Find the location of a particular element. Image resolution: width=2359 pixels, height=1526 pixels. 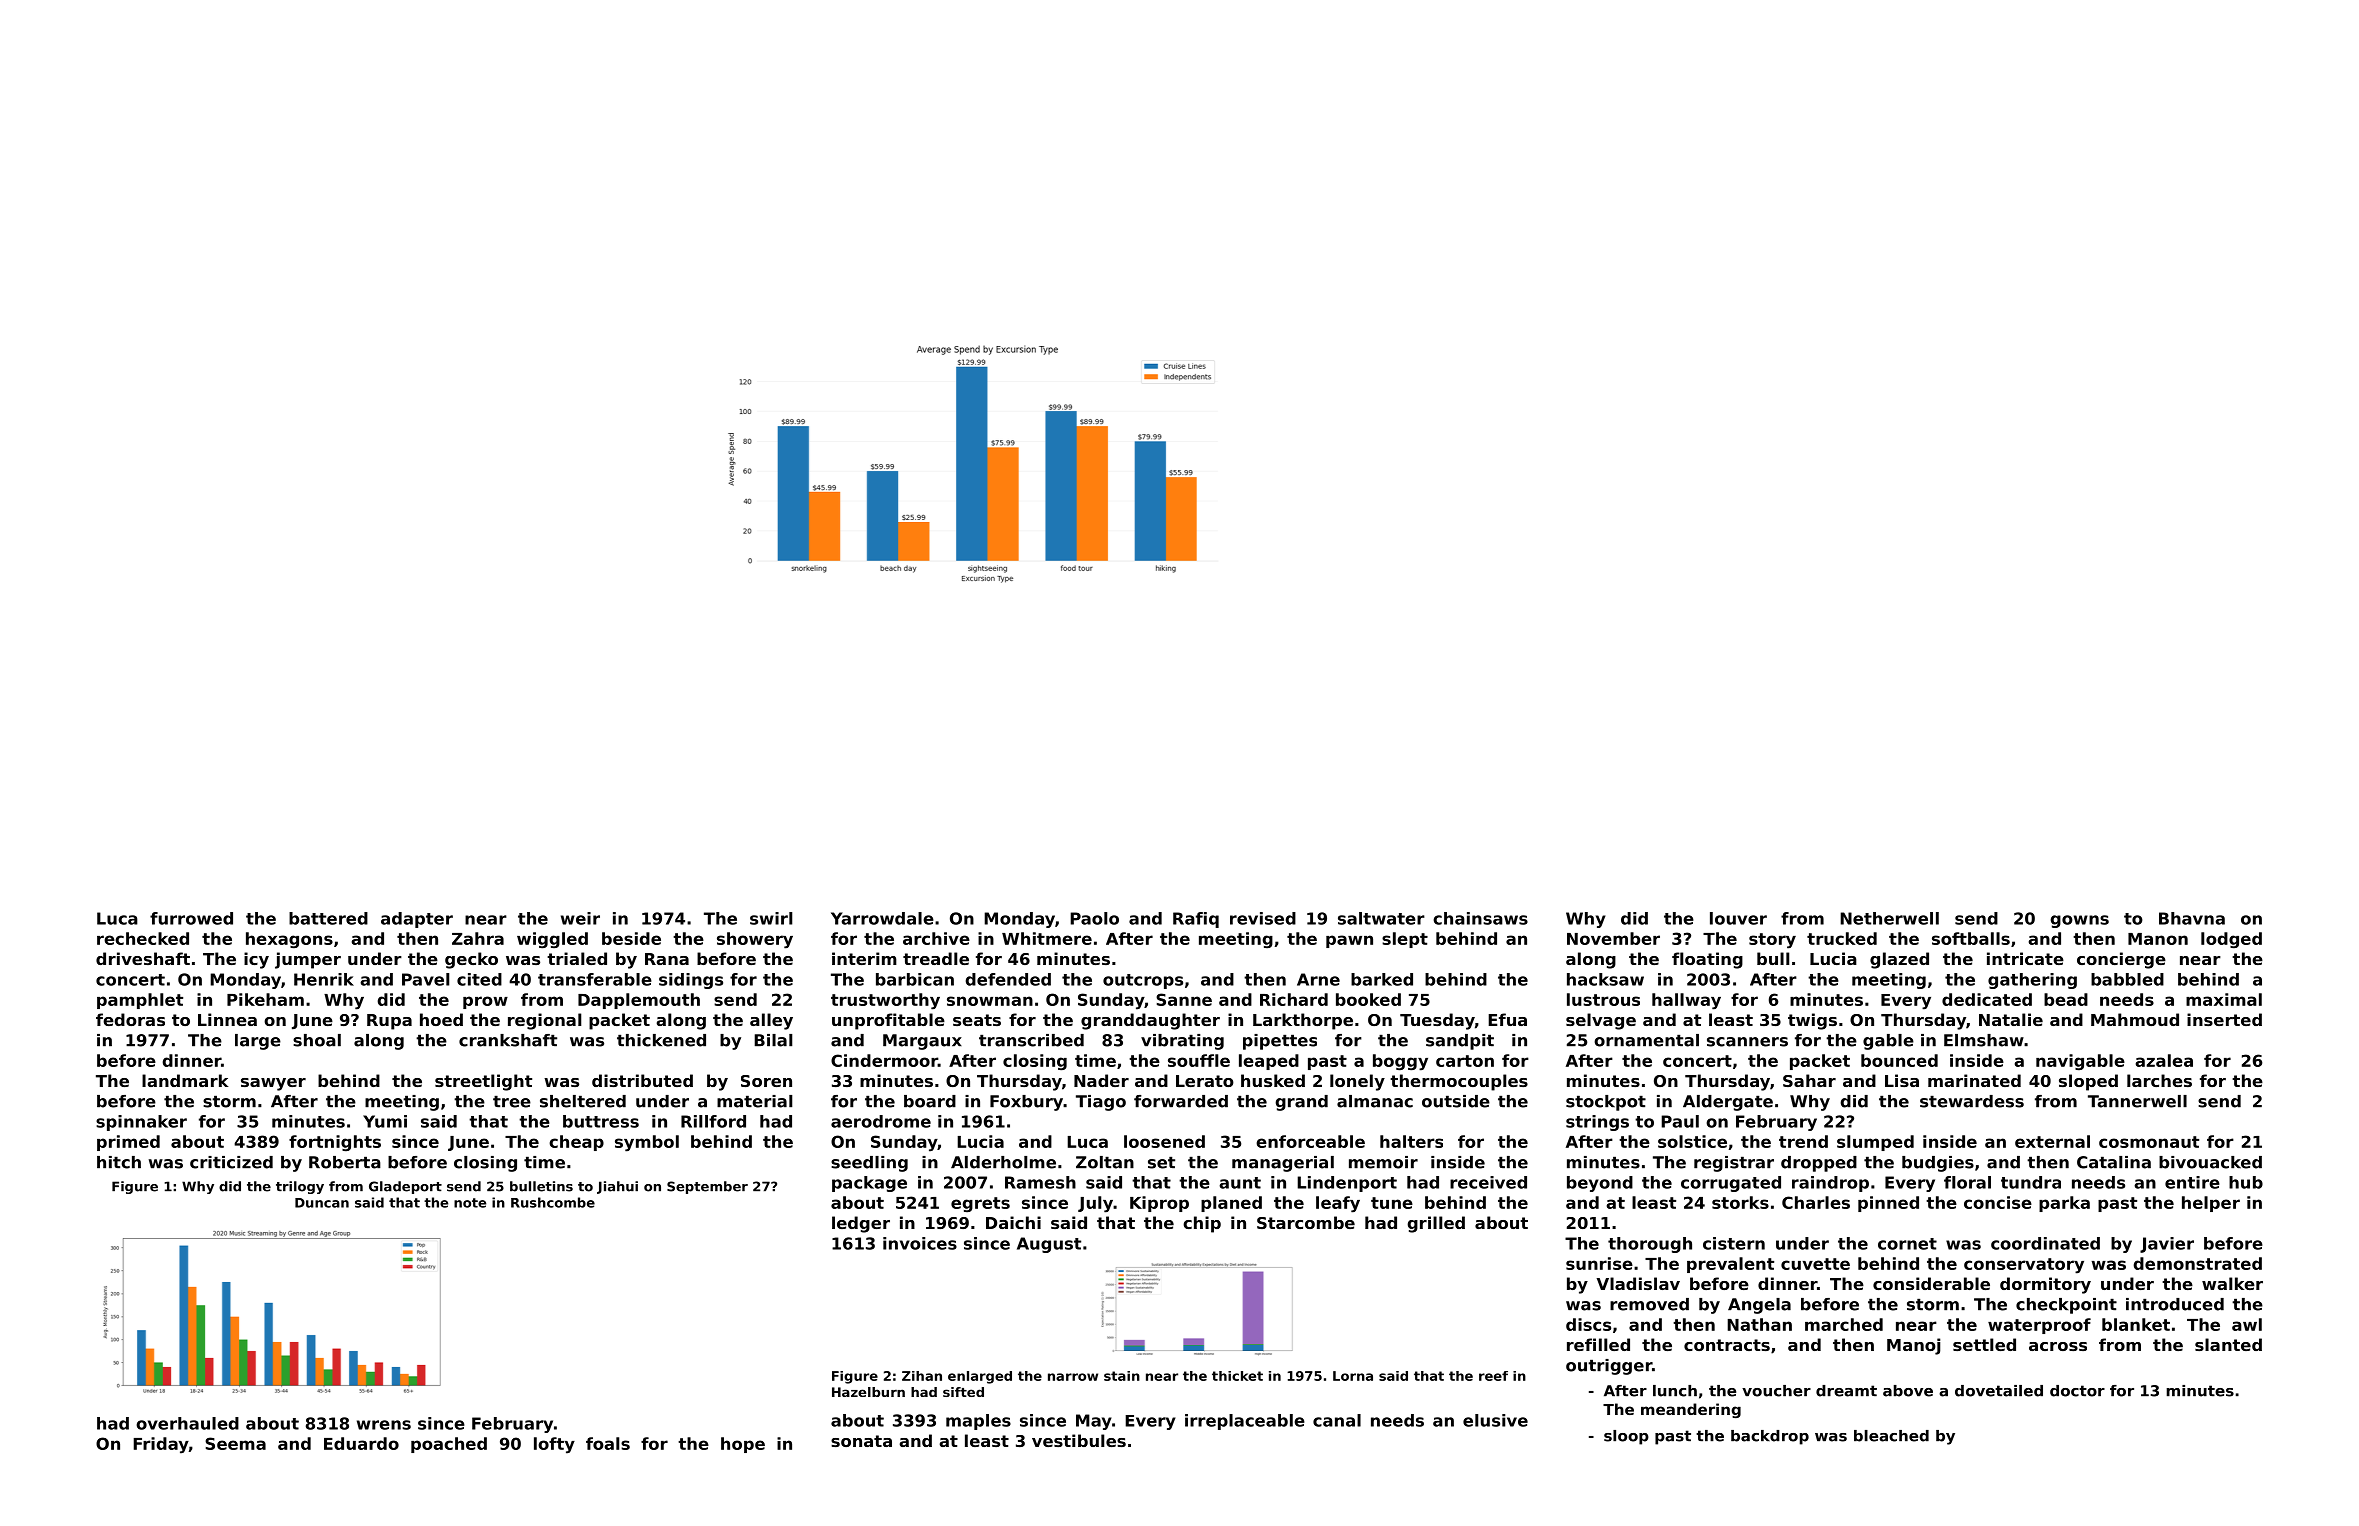

lunch is located at coordinates (1675, 1391).
